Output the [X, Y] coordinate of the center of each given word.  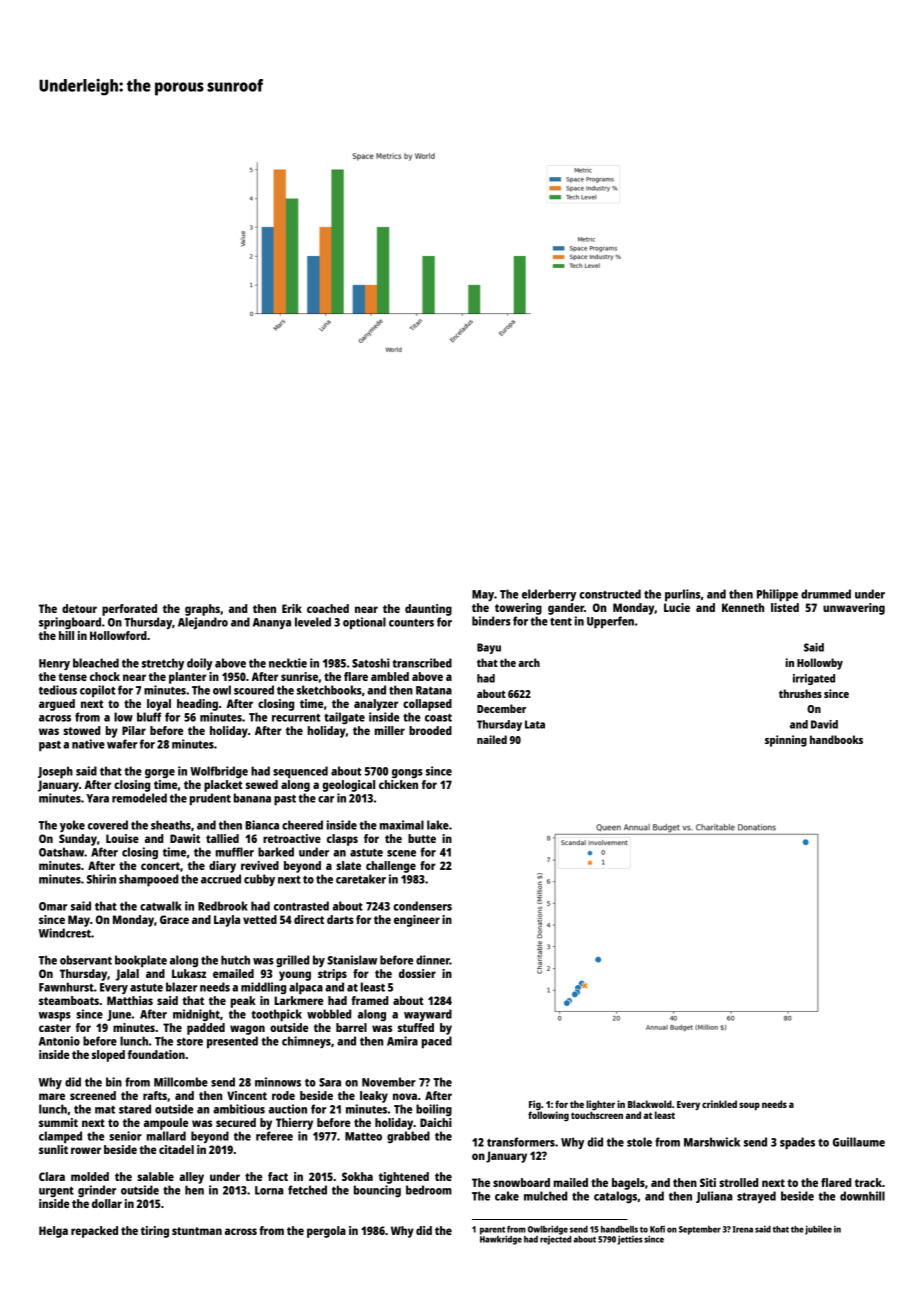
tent [561, 621]
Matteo [363, 1136]
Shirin [101, 879]
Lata [535, 724]
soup [749, 1106]
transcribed [422, 663]
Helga [53, 1232]
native [88, 744]
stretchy [163, 664]
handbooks [836, 739]
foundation [156, 1054]
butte [422, 838]
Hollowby [820, 664]
